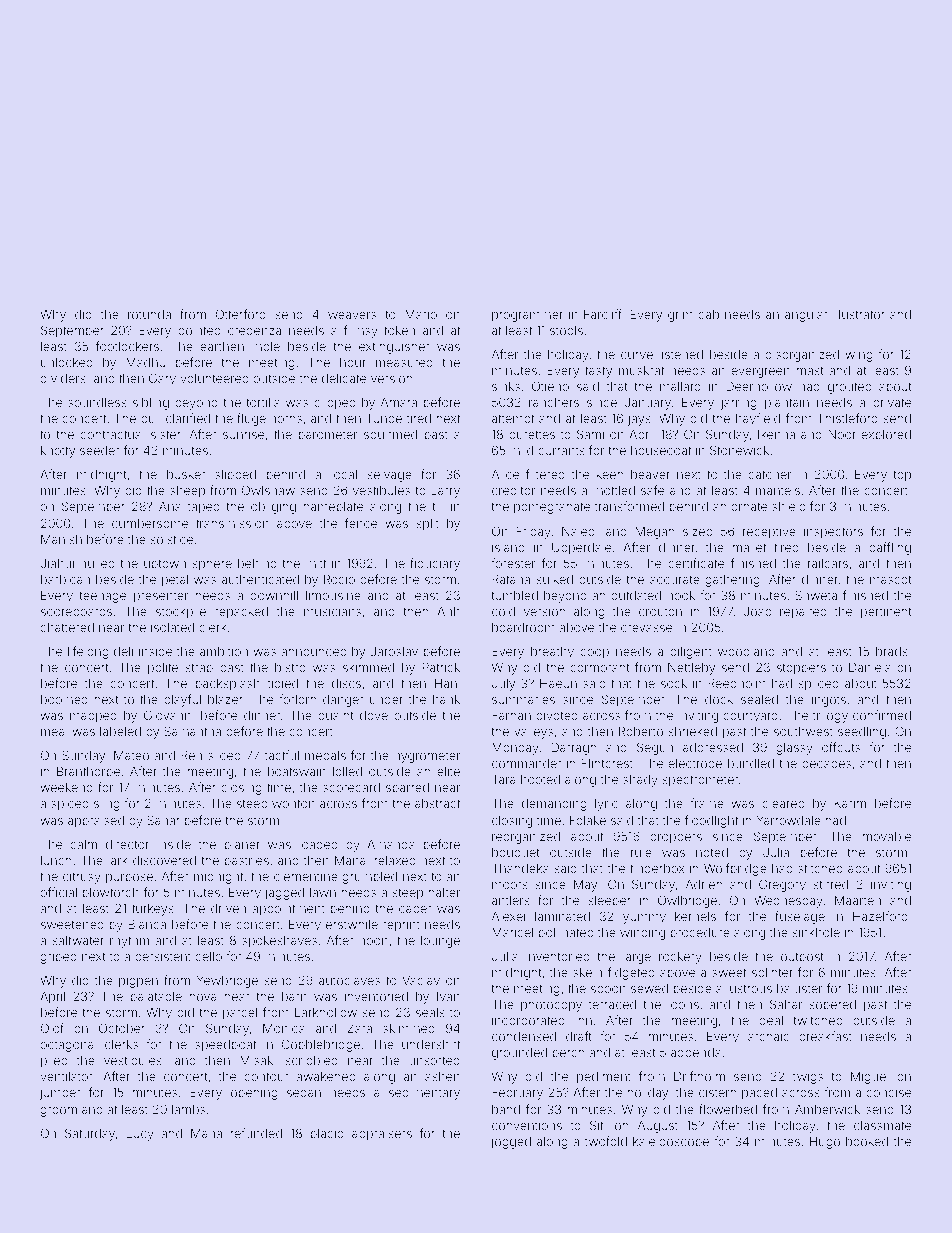 The width and height of the page is (952, 1233). What do you see at coordinates (187, 492) in the page?
I see `sheep` at bounding box center [187, 492].
